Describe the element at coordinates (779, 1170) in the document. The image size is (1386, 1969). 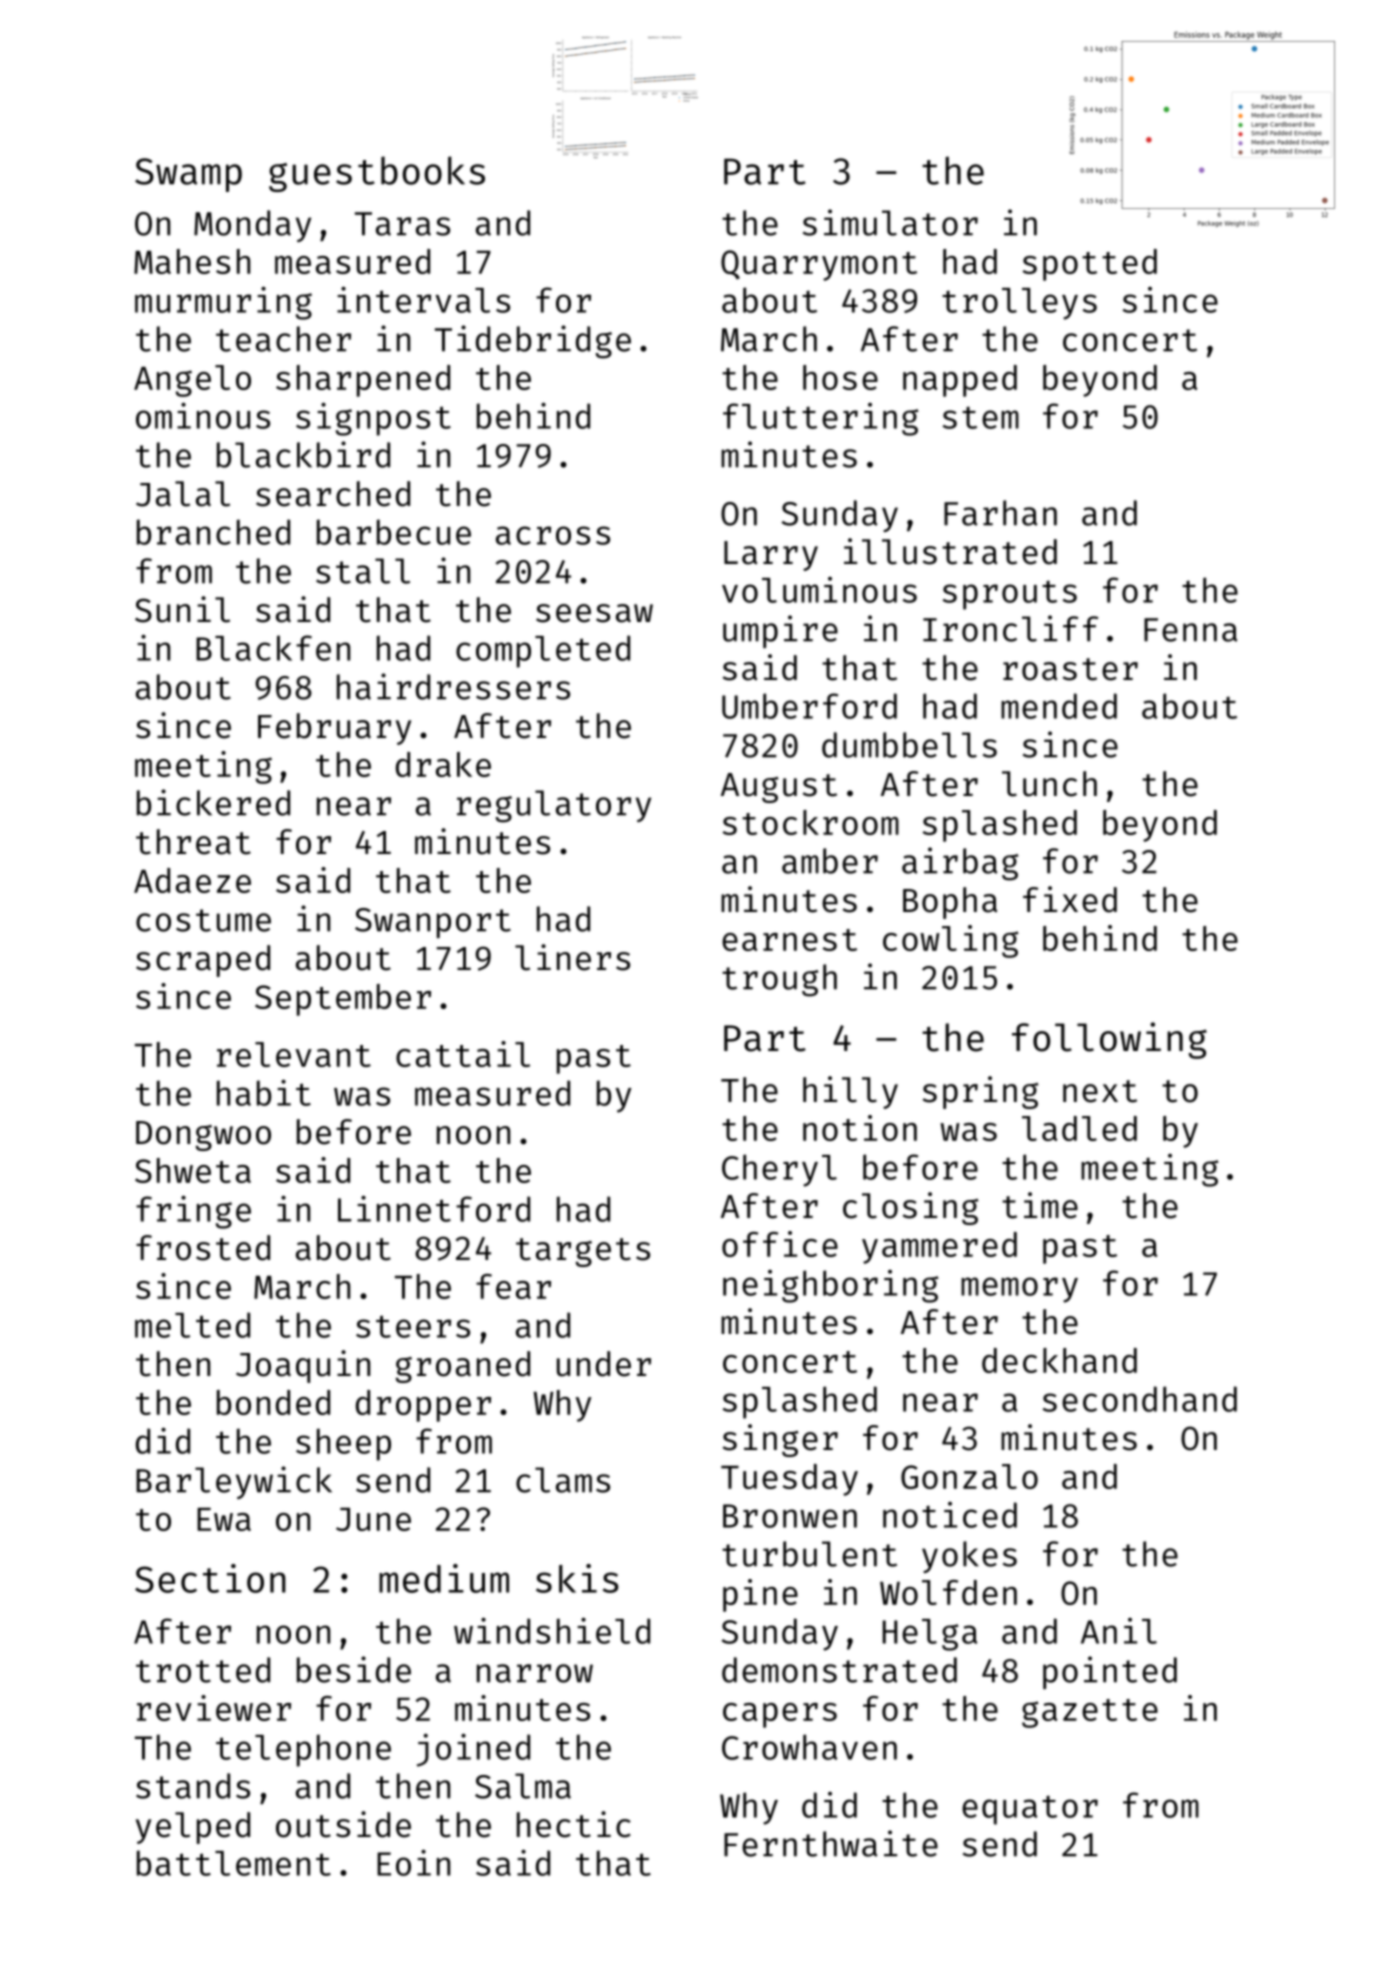
I see `Cheryl` at that location.
